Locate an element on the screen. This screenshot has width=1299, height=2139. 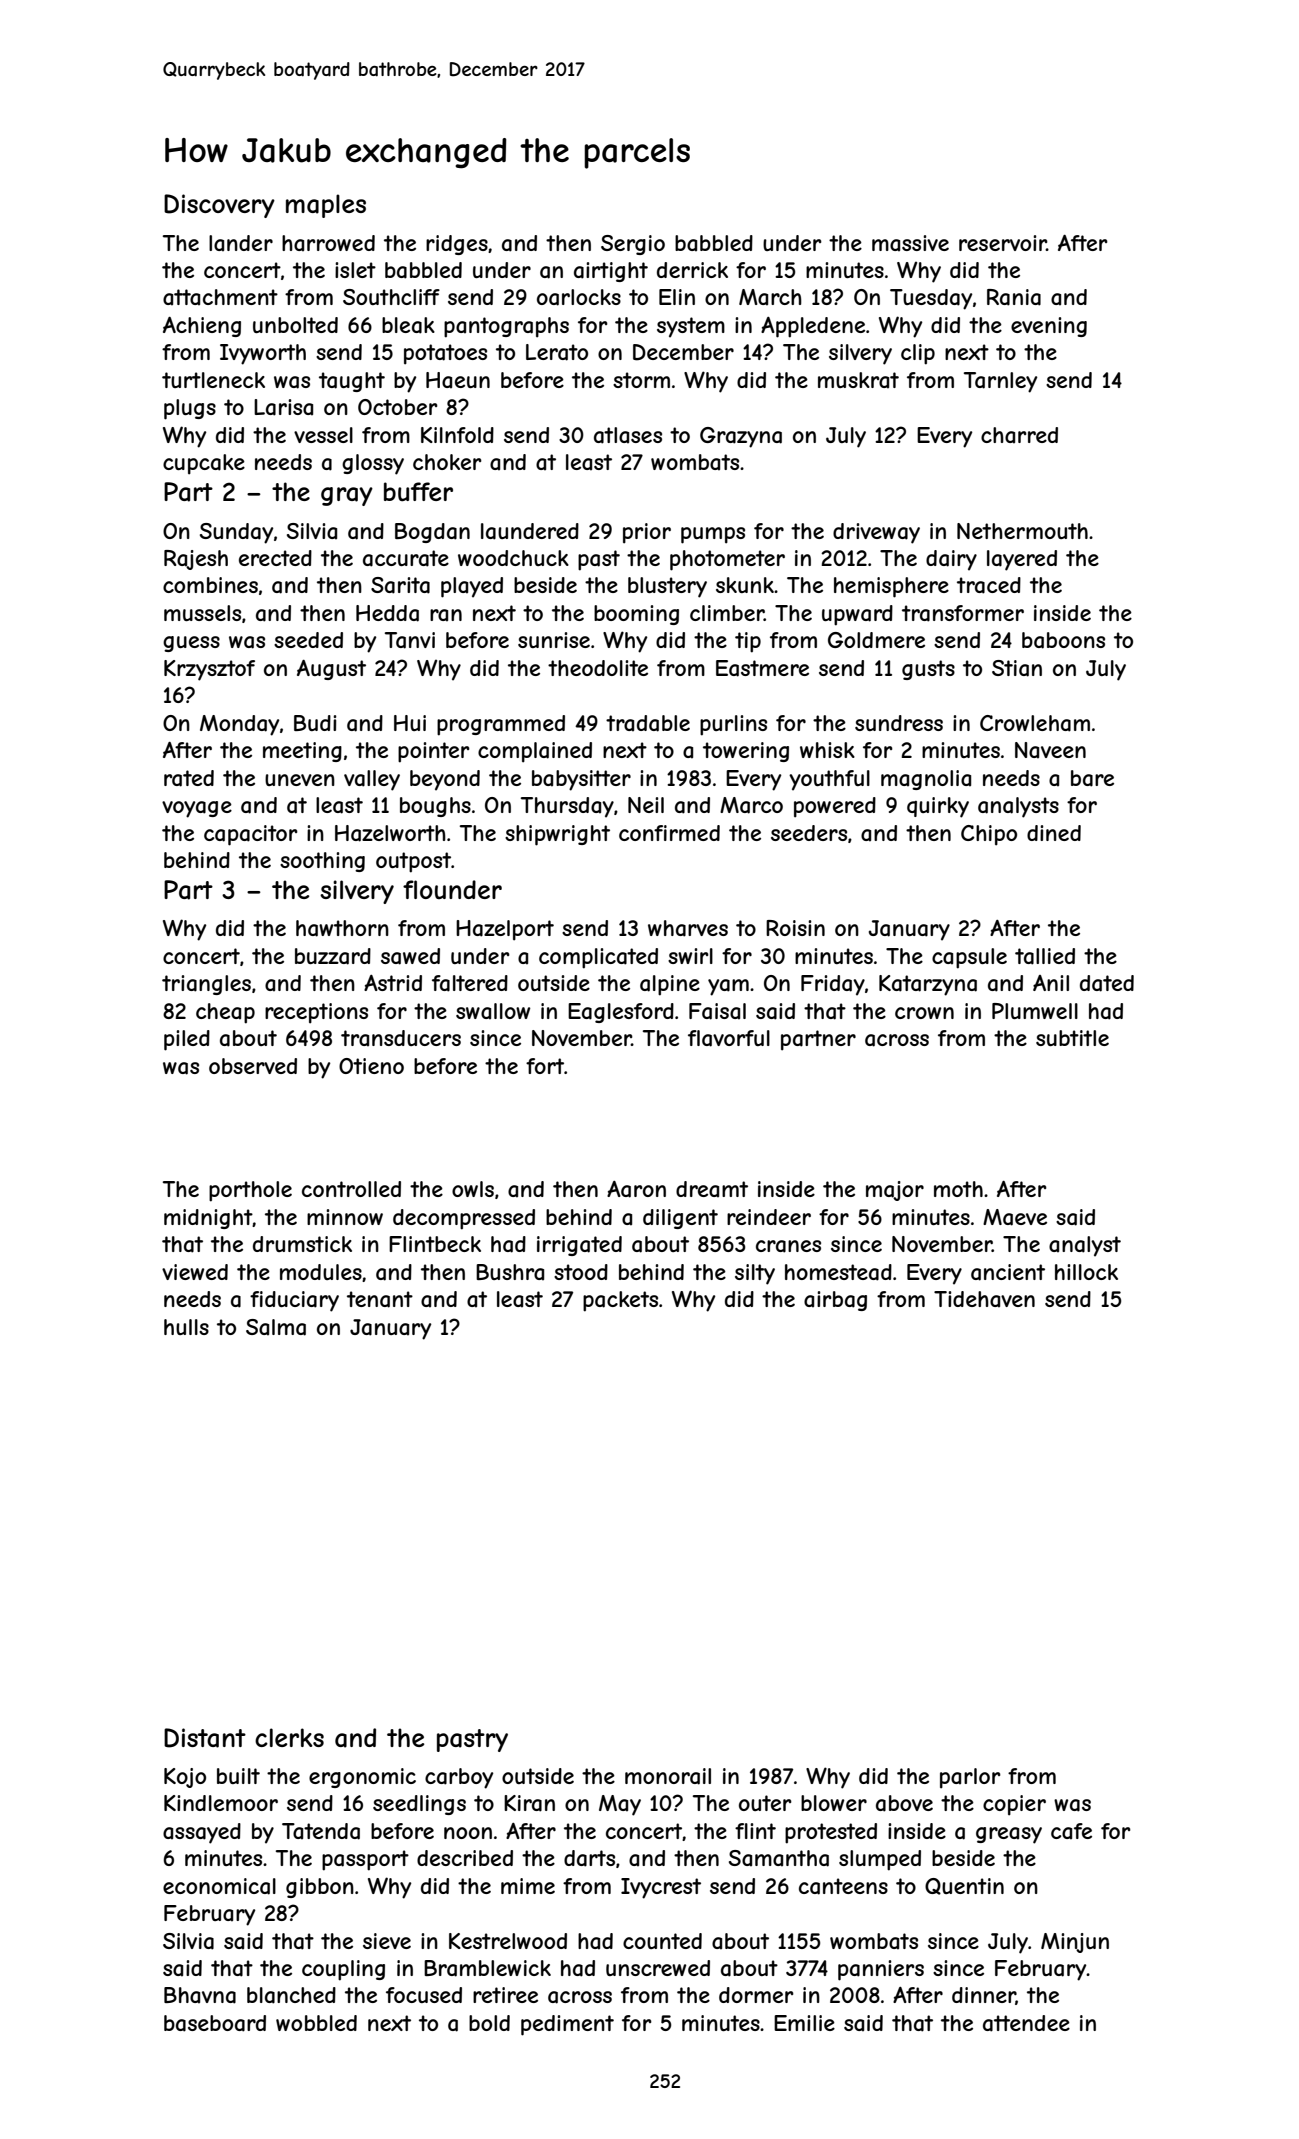
Roisin is located at coordinates (795, 928).
